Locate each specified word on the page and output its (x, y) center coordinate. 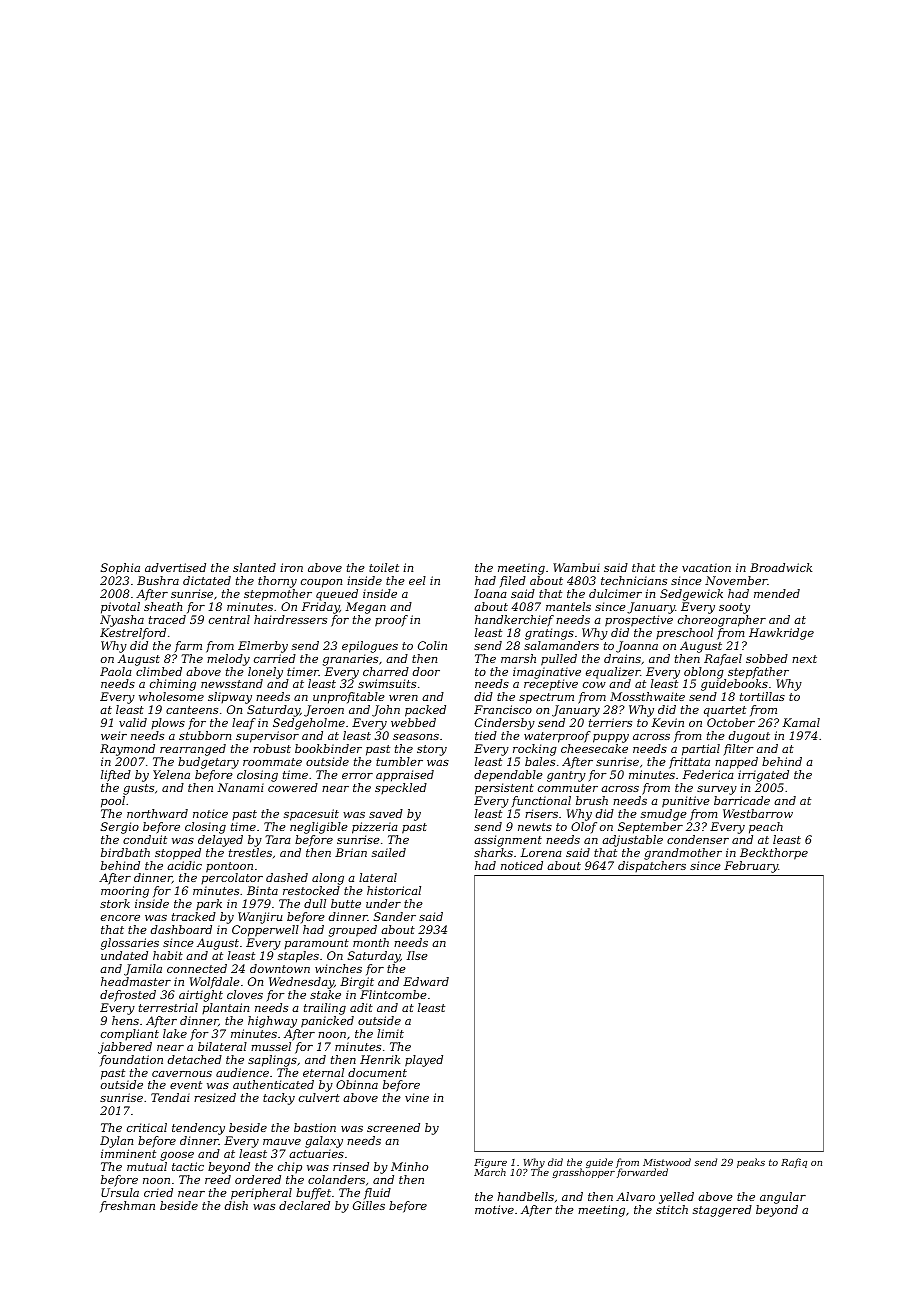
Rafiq (794, 1163)
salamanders (561, 645)
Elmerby (263, 647)
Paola (116, 671)
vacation (706, 567)
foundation (131, 1060)
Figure (490, 1164)
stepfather (758, 673)
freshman (127, 1206)
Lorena (541, 852)
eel (417, 580)
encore (120, 918)
